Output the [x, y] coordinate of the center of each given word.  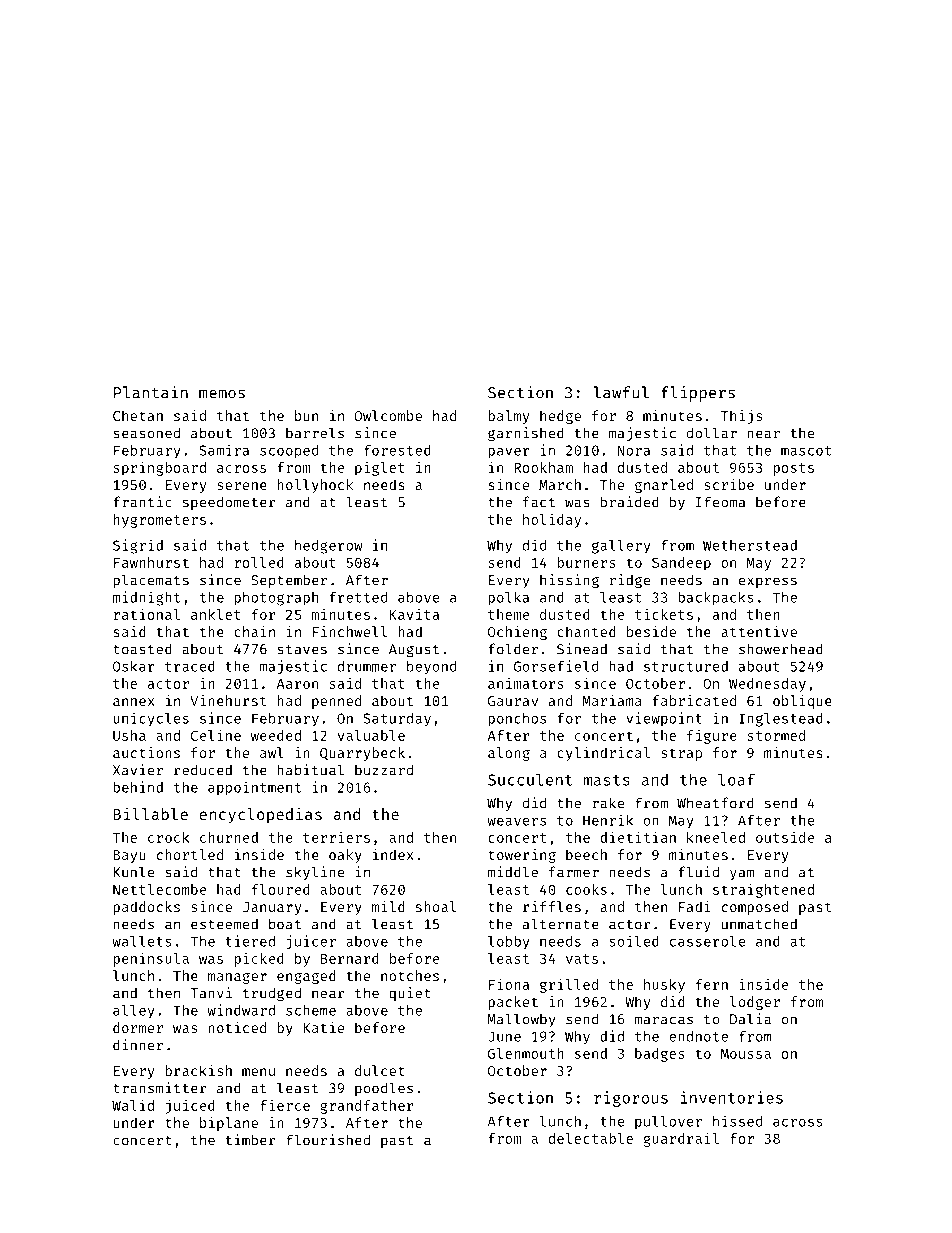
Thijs [741, 417]
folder [513, 649]
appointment [254, 788]
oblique [802, 702]
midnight [146, 598]
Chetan [138, 415]
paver [509, 453]
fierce [285, 1105]
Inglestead [781, 720]
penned [336, 702]
